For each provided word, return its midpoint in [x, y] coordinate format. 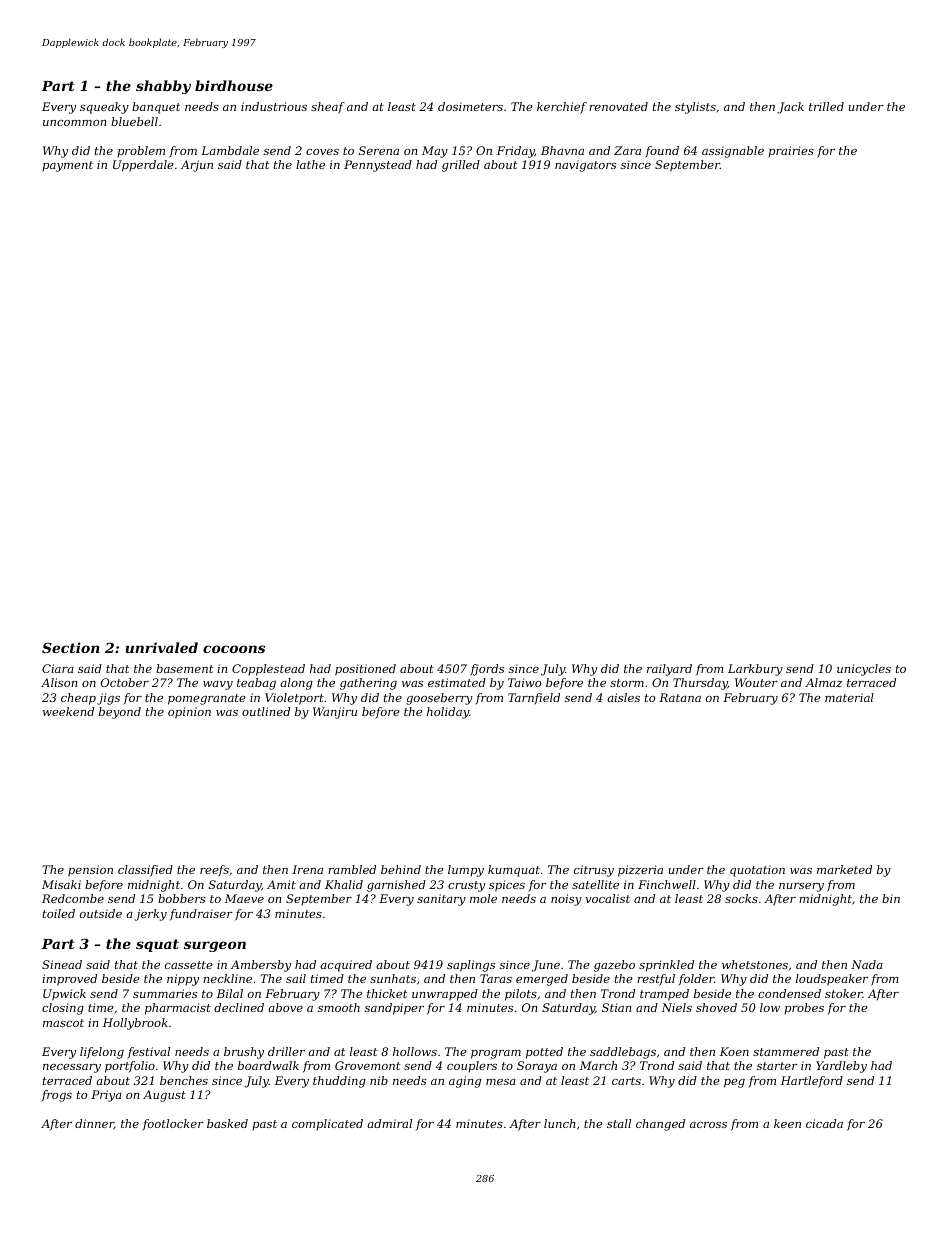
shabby [163, 87]
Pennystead [378, 166]
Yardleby [841, 1067]
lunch [559, 1123]
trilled [826, 106]
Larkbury [755, 670]
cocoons [234, 649]
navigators [585, 166]
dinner [94, 1124]
